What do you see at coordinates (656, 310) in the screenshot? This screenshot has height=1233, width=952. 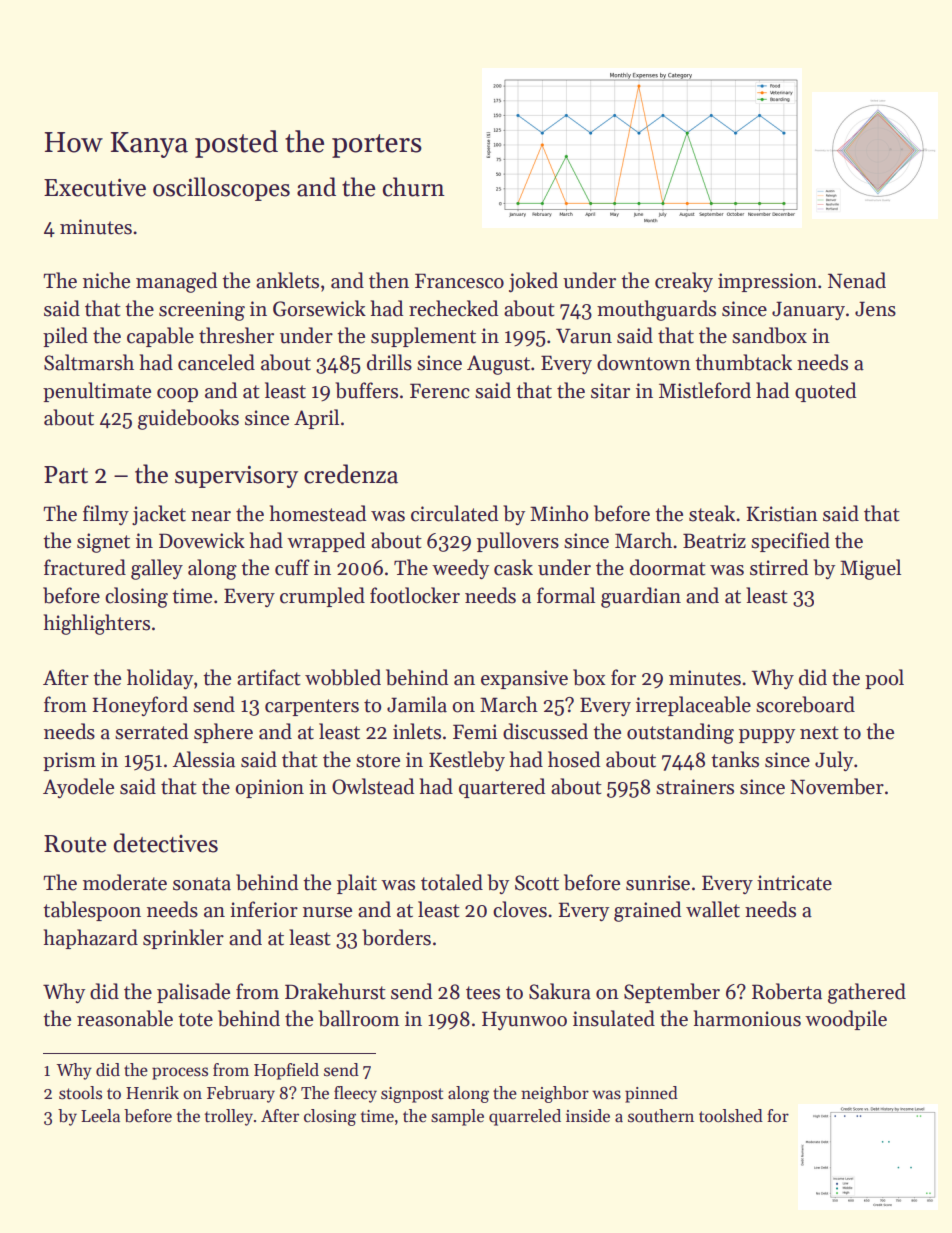 I see `mouthguards` at bounding box center [656, 310].
